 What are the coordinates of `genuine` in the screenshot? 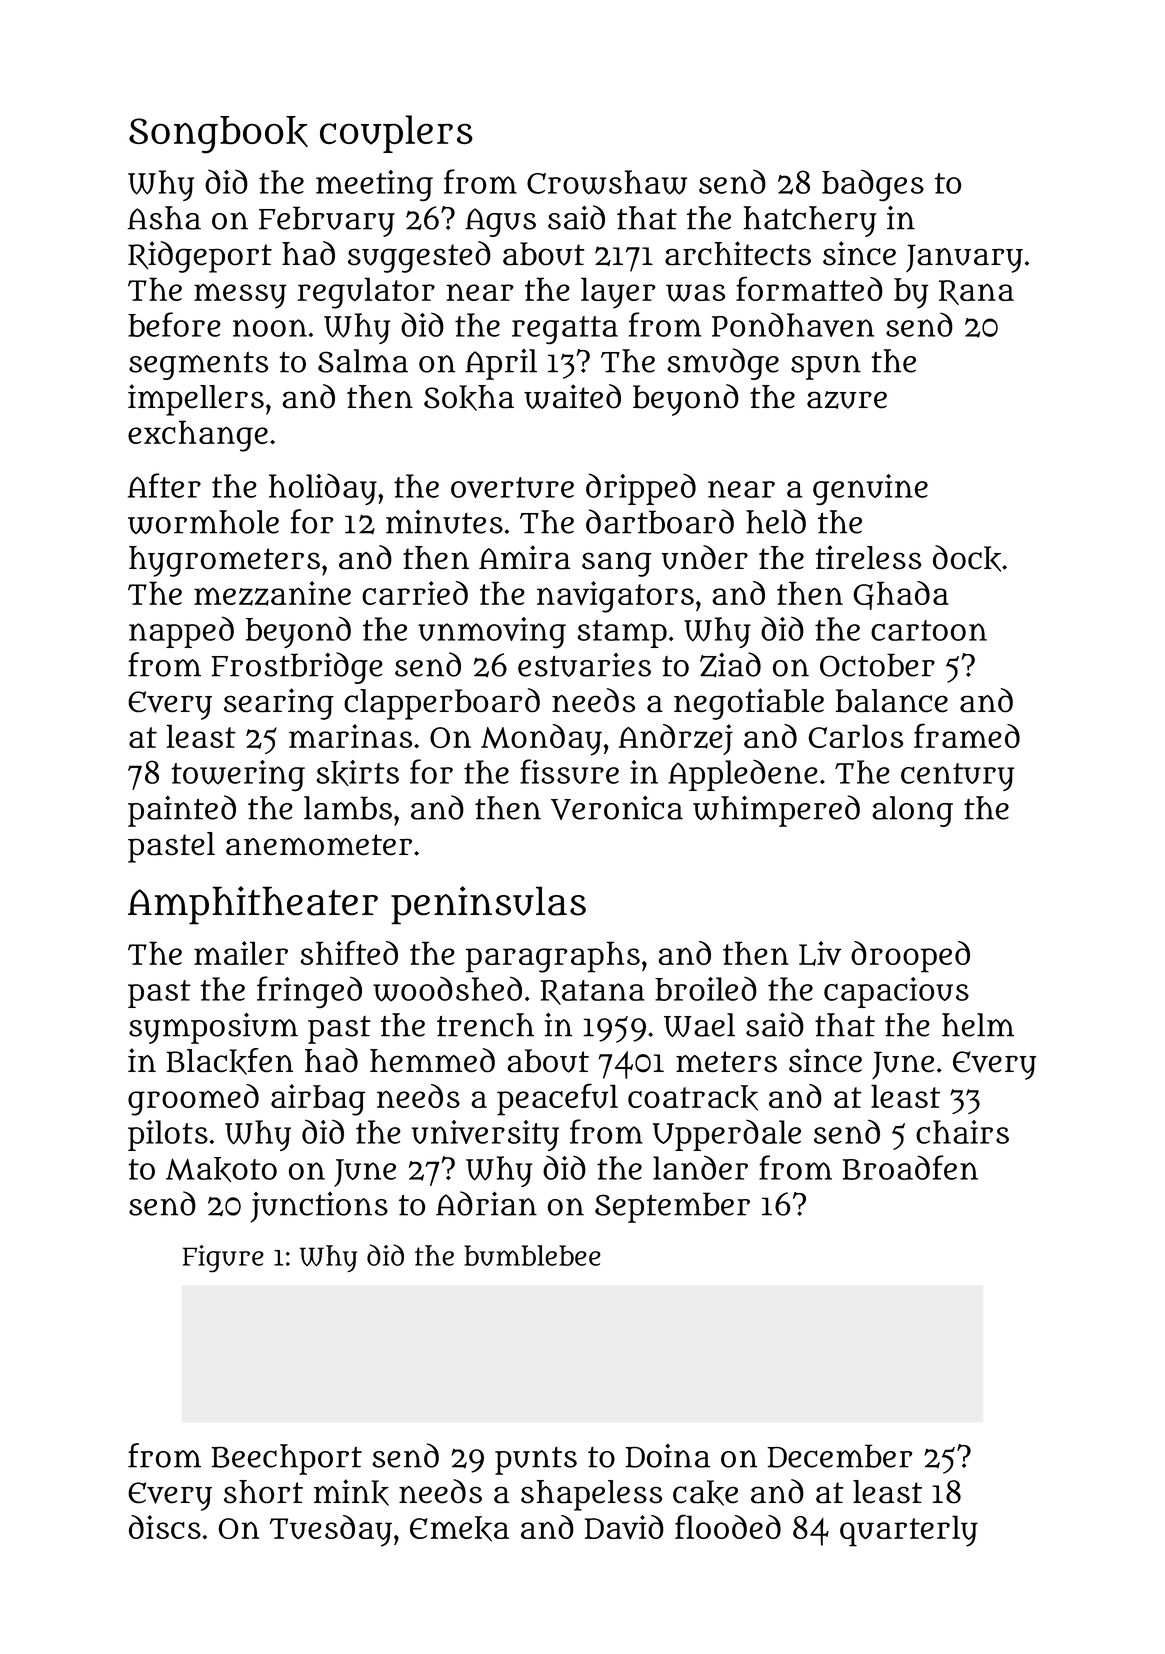 It's located at (870, 489).
